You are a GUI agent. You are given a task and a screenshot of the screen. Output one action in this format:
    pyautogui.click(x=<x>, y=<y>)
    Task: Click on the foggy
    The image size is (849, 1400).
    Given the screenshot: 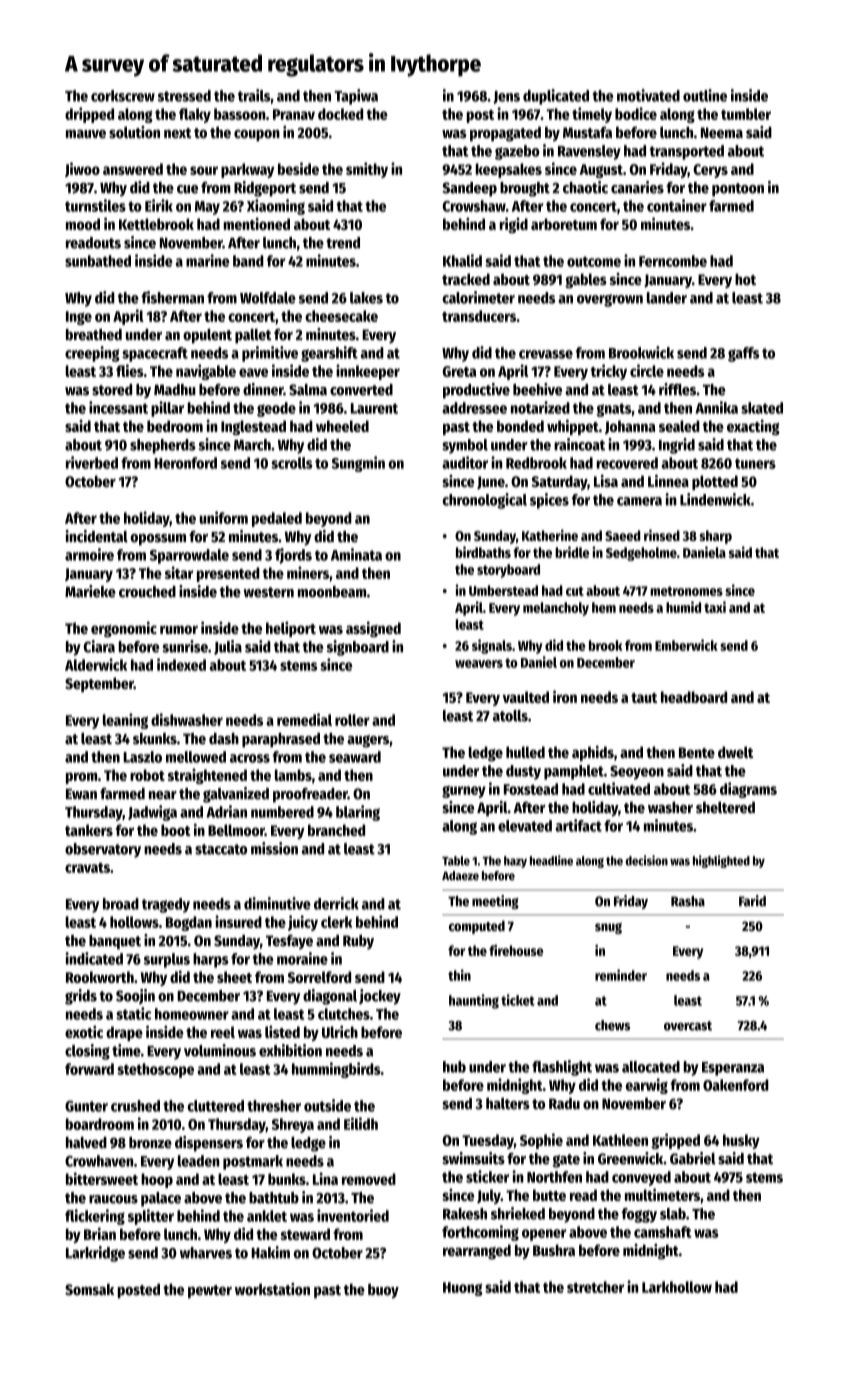 What is the action you would take?
    pyautogui.click(x=639, y=1215)
